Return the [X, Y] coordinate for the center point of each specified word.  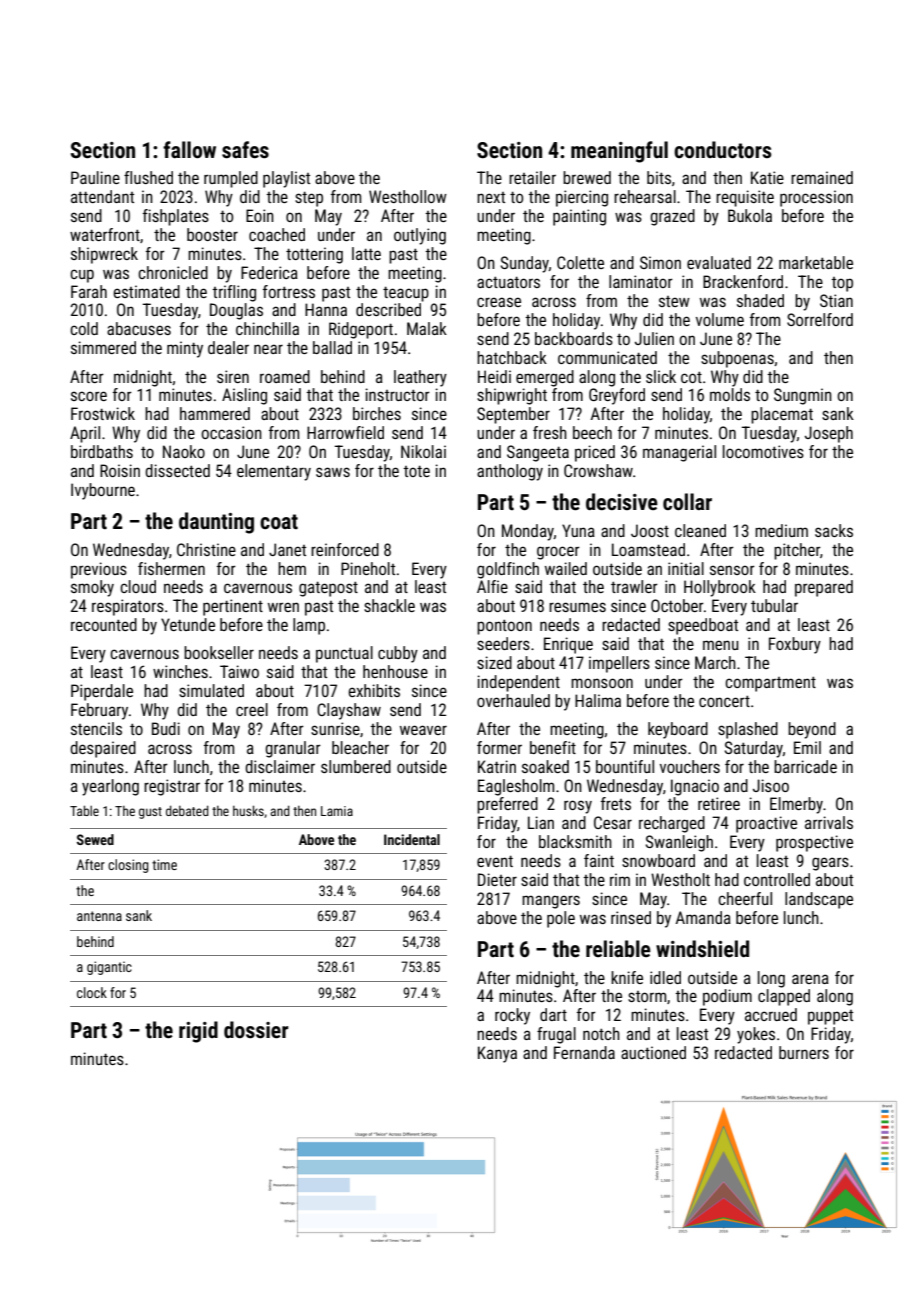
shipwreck [104, 255]
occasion [231, 432]
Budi [166, 728]
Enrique [568, 645]
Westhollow [408, 196]
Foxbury [795, 645]
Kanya [497, 1054]
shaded [760, 300]
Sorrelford [820, 319]
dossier [256, 1030]
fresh [550, 432]
